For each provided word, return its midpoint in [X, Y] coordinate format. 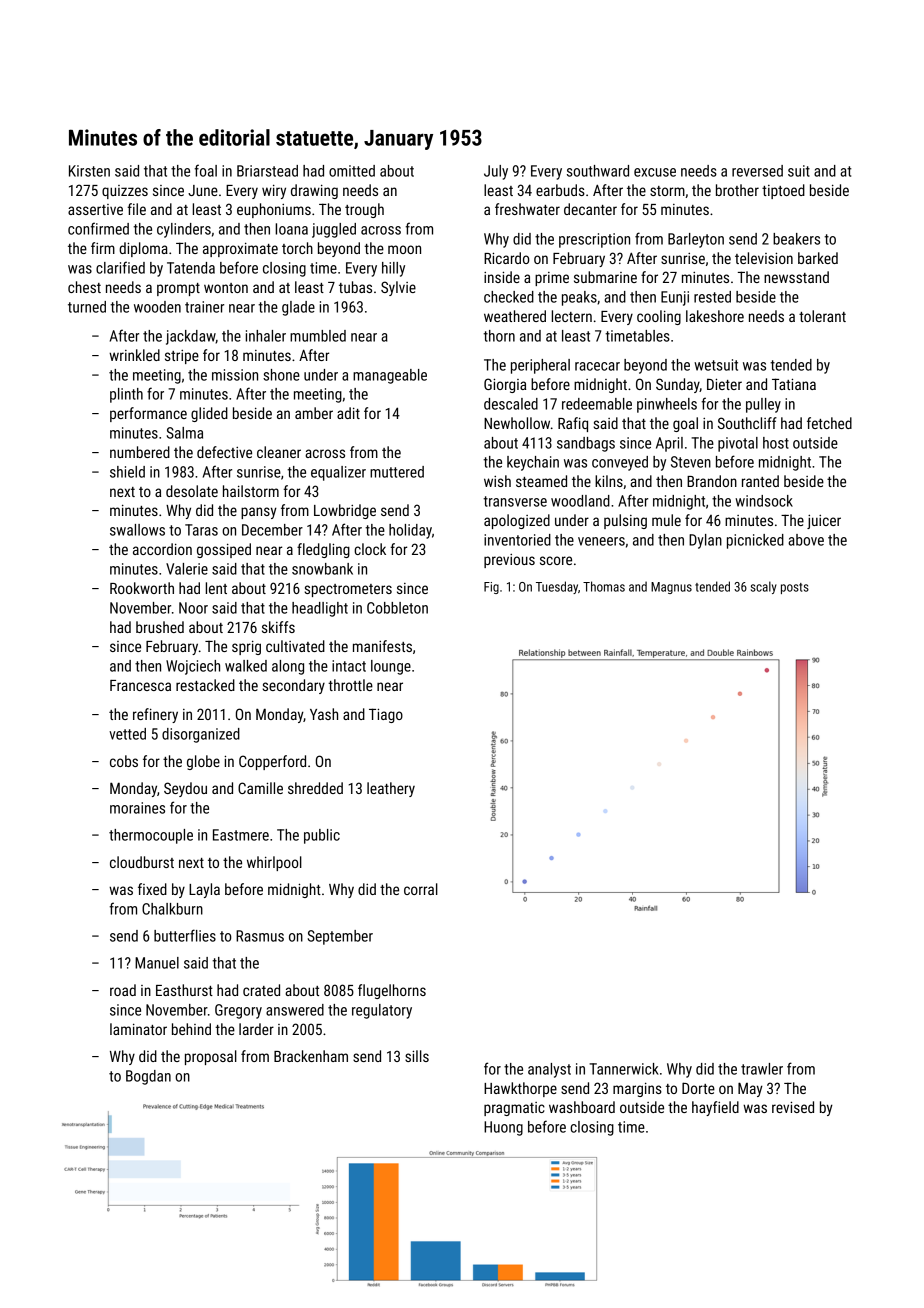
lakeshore [715, 316]
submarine [605, 277]
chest [84, 287]
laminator [138, 1029]
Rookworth [142, 588]
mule [666, 520]
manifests [382, 646]
